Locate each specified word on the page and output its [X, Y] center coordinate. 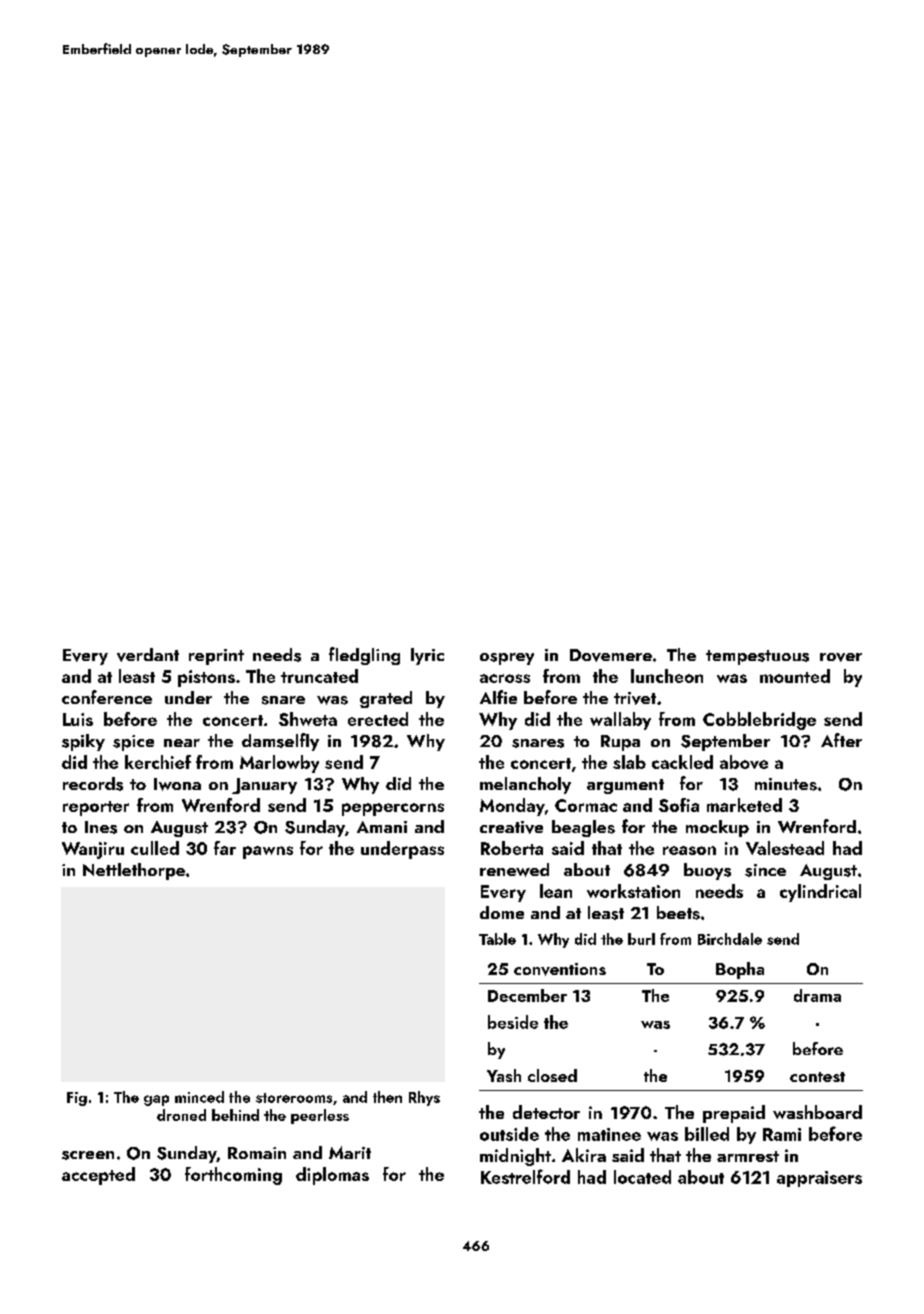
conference [107, 697]
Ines [101, 827]
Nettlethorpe [134, 871]
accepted [98, 1176]
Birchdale [730, 939]
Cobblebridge [759, 721]
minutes [786, 784]
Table [497, 939]
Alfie [498, 697]
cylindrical [820, 893]
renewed [514, 870]
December [527, 995]
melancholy [525, 785]
